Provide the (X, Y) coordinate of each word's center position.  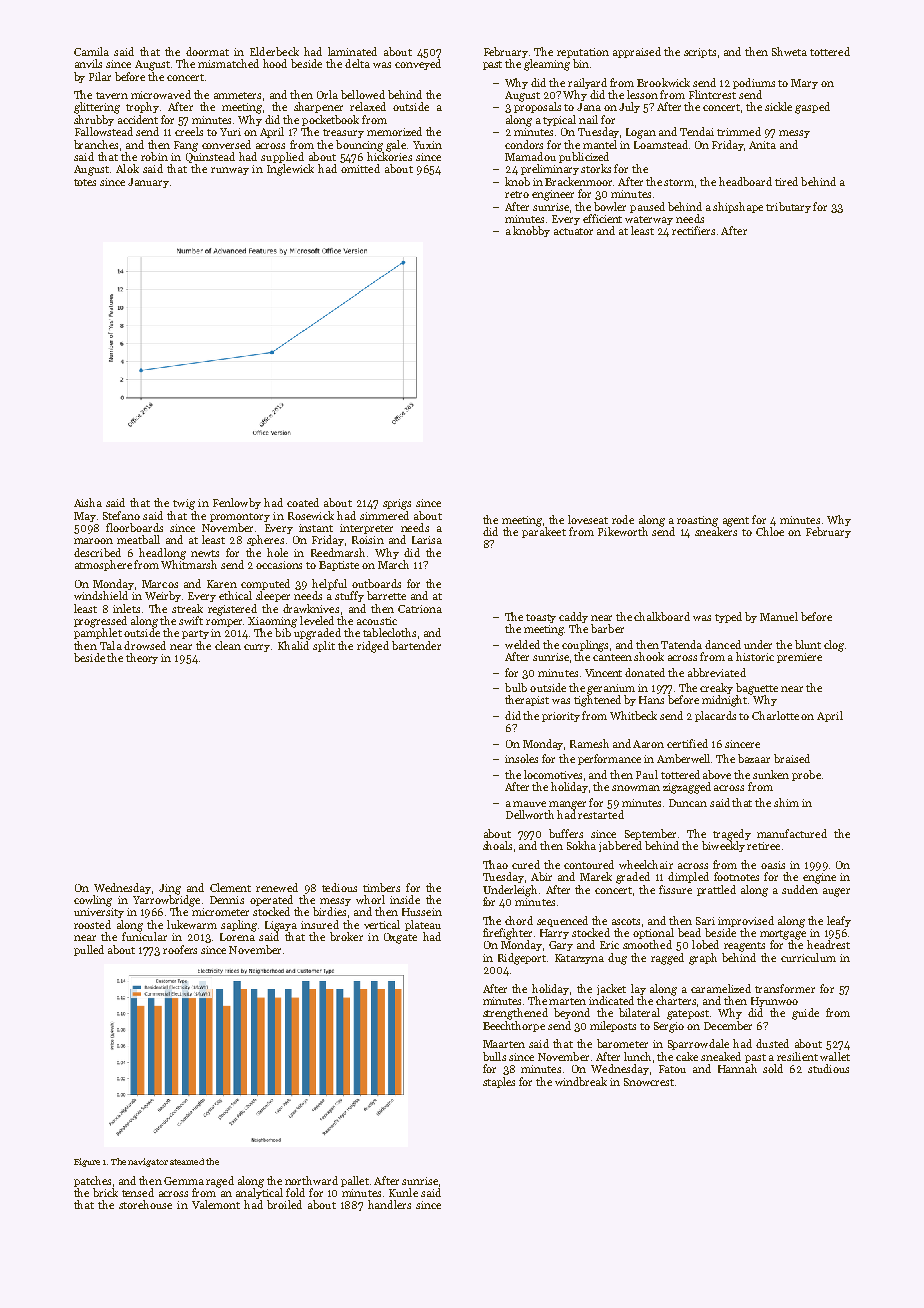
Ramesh (589, 743)
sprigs (397, 504)
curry (257, 648)
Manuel (779, 616)
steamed (187, 1161)
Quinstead (210, 157)
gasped (812, 108)
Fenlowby (237, 503)
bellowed (363, 94)
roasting (697, 521)
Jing (170, 889)
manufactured (792, 833)
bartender (416, 645)
